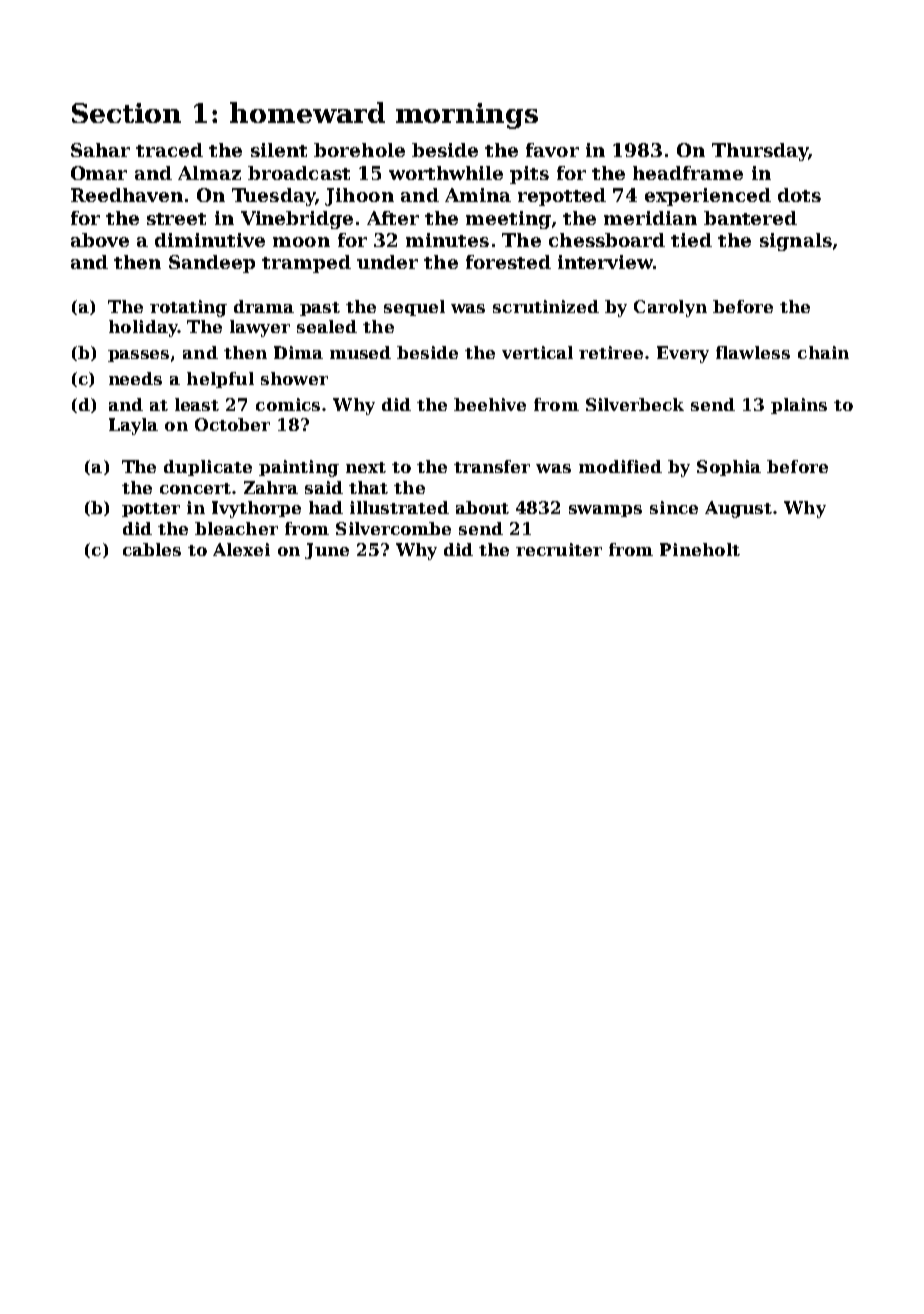 The width and height of the screenshot is (924, 1314). I want to click on concert, so click(195, 488).
